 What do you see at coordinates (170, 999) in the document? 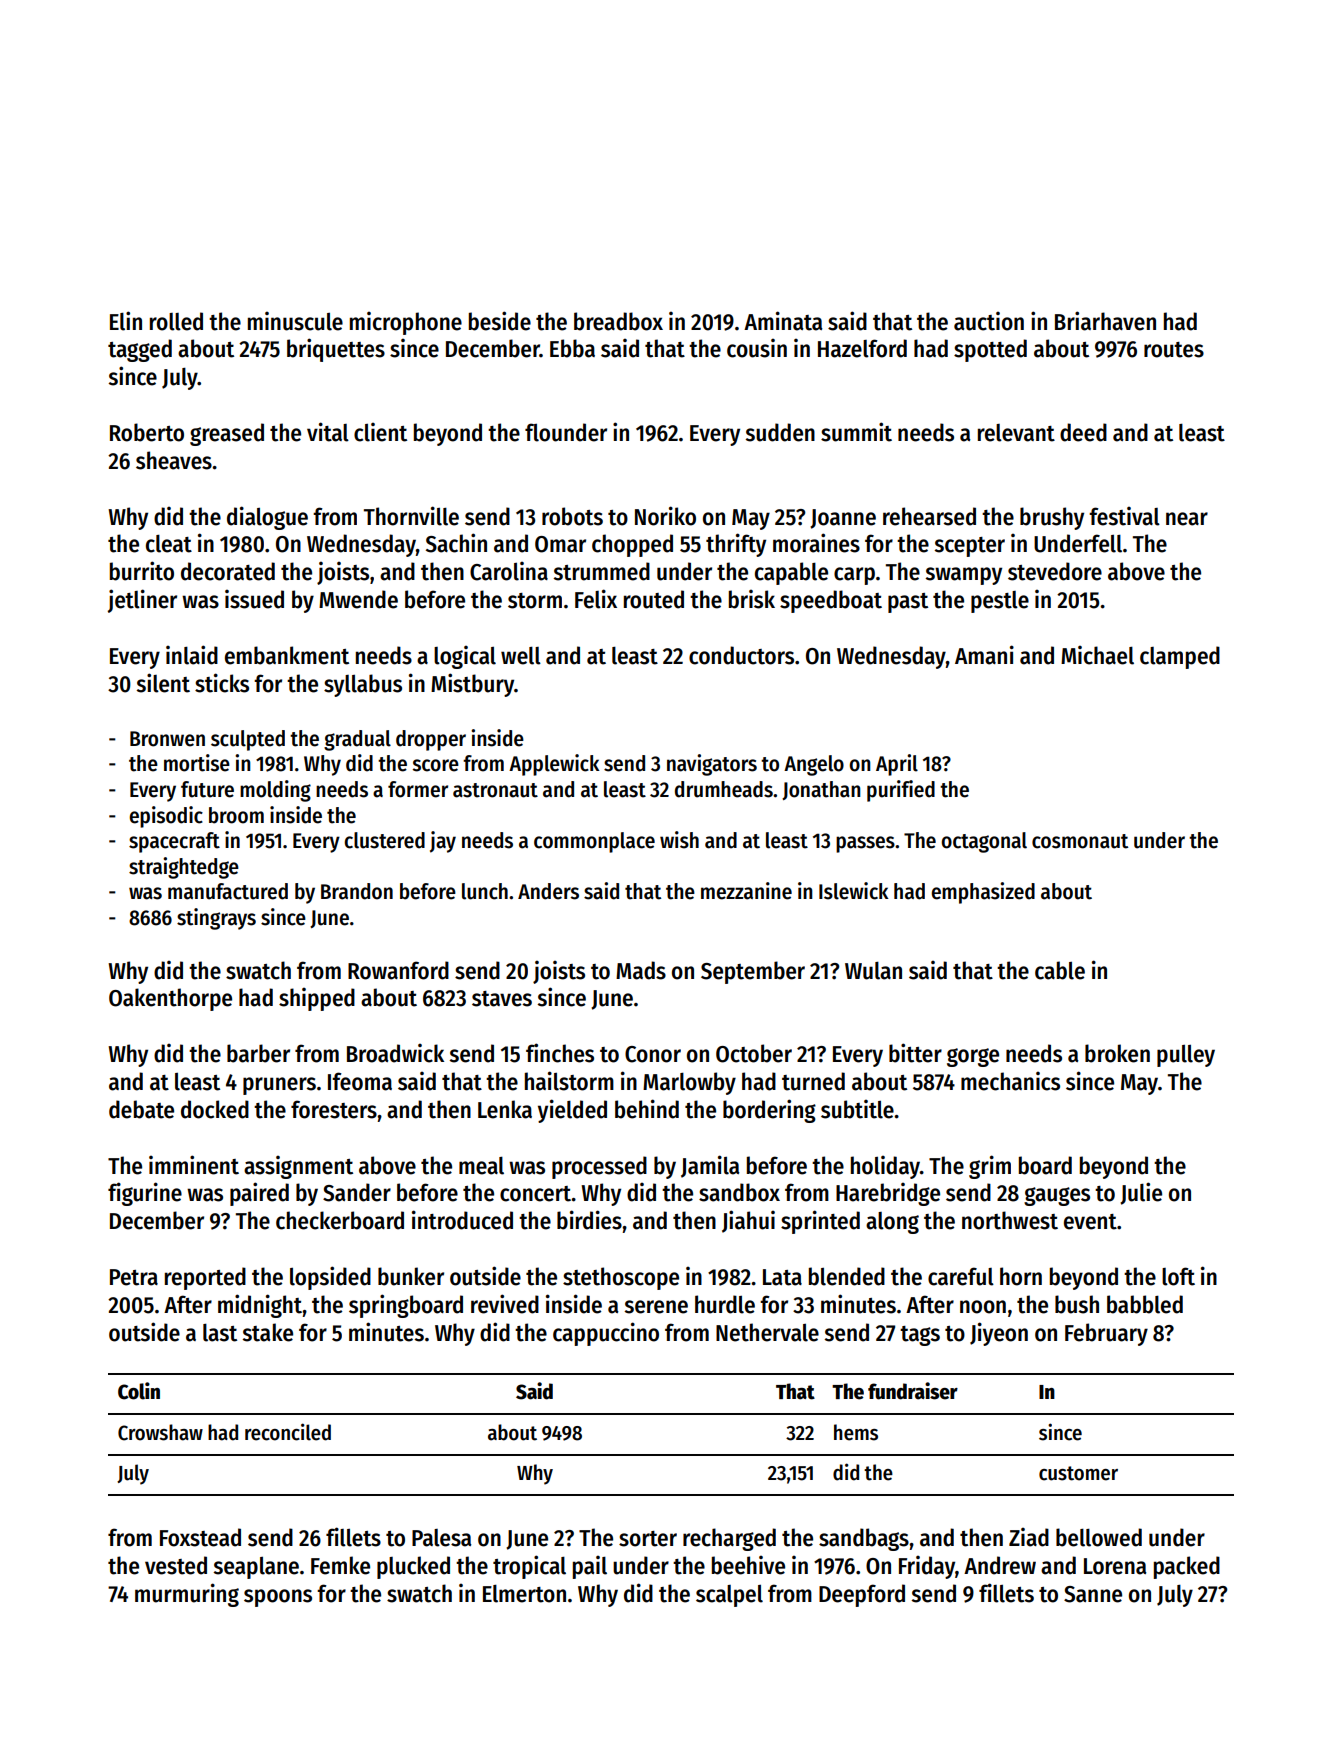
I see `Oakenthorpe` at bounding box center [170, 999].
